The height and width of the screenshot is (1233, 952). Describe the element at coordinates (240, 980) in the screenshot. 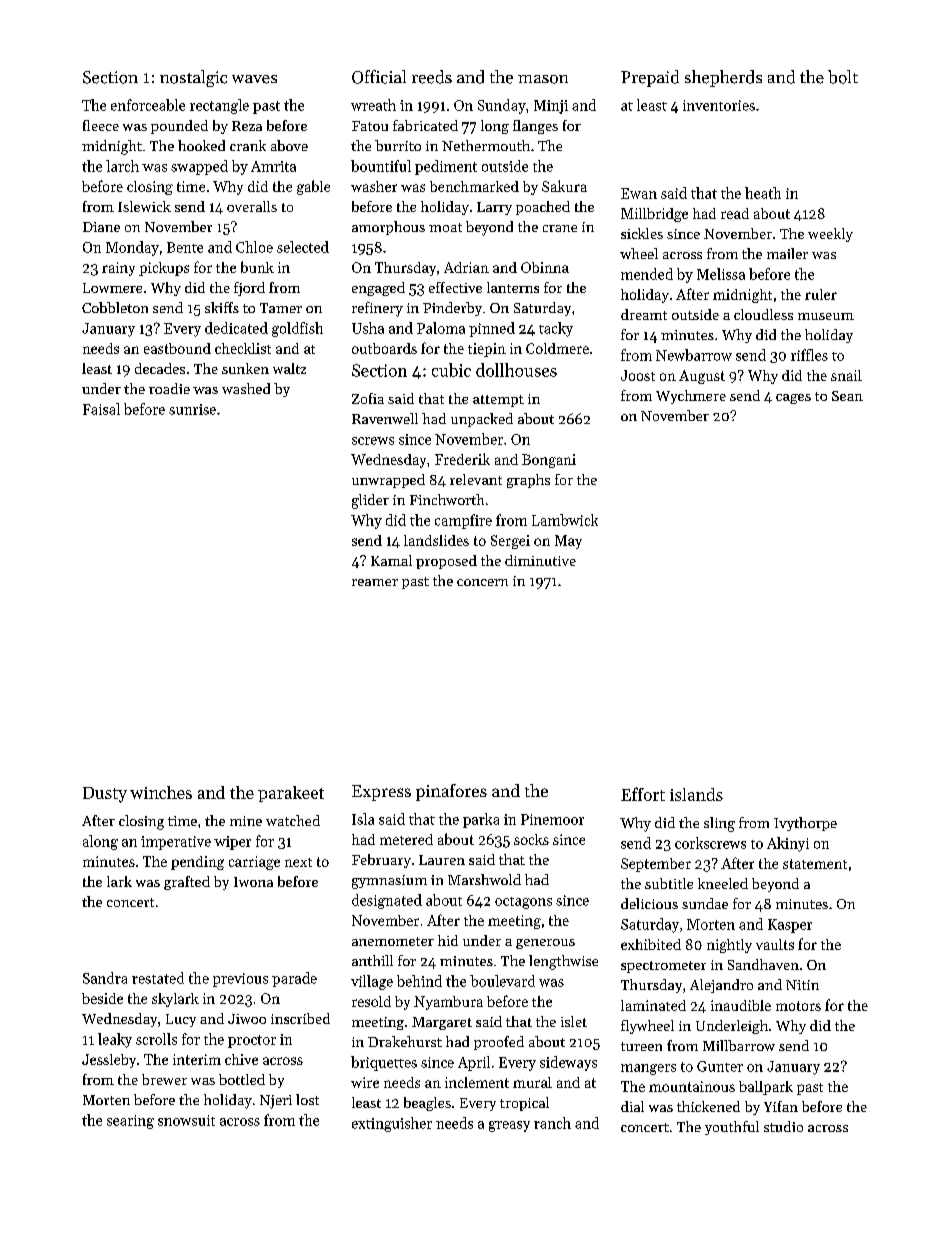

I see `previous` at that location.
